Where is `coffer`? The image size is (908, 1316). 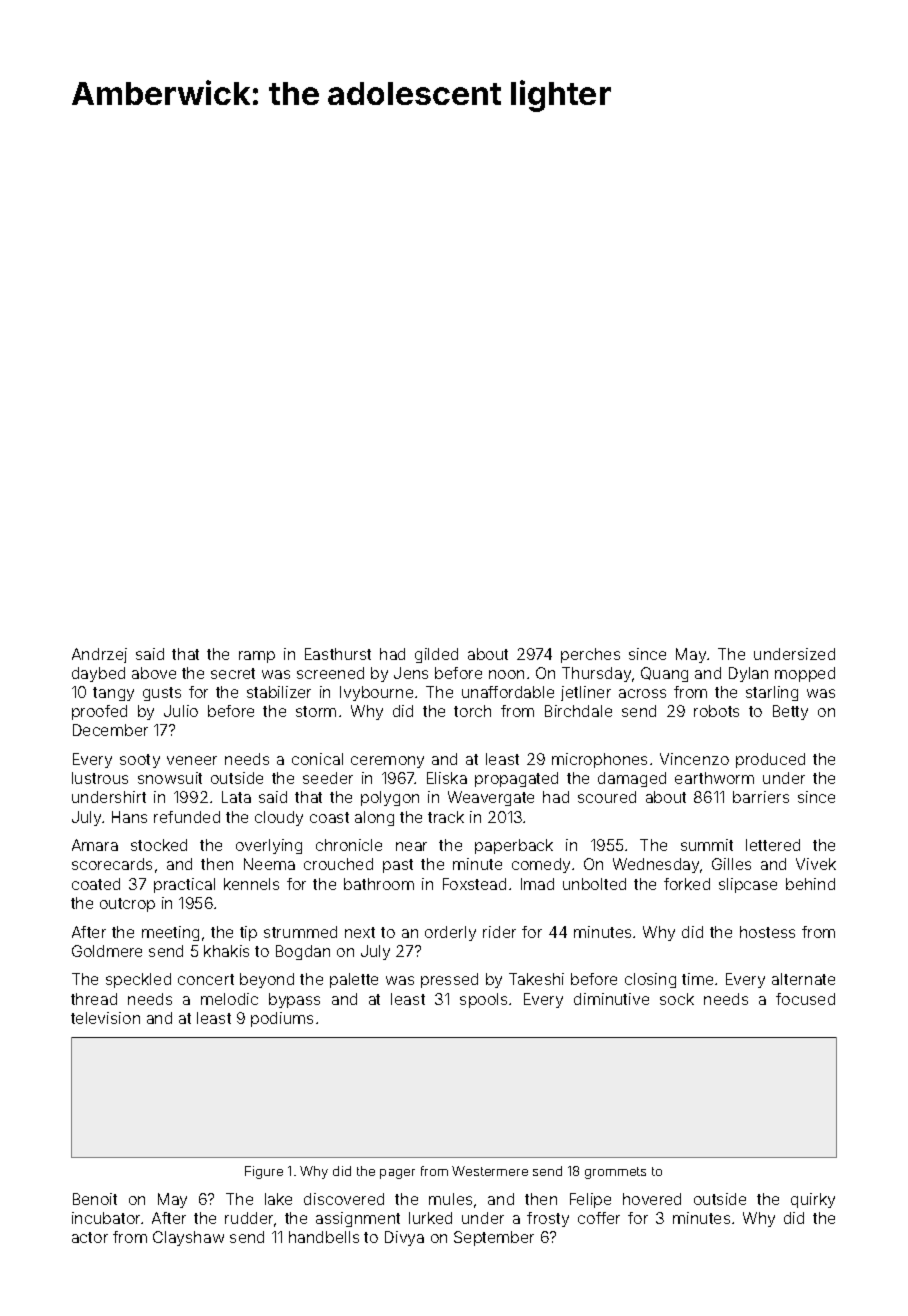
coffer is located at coordinates (599, 1218).
